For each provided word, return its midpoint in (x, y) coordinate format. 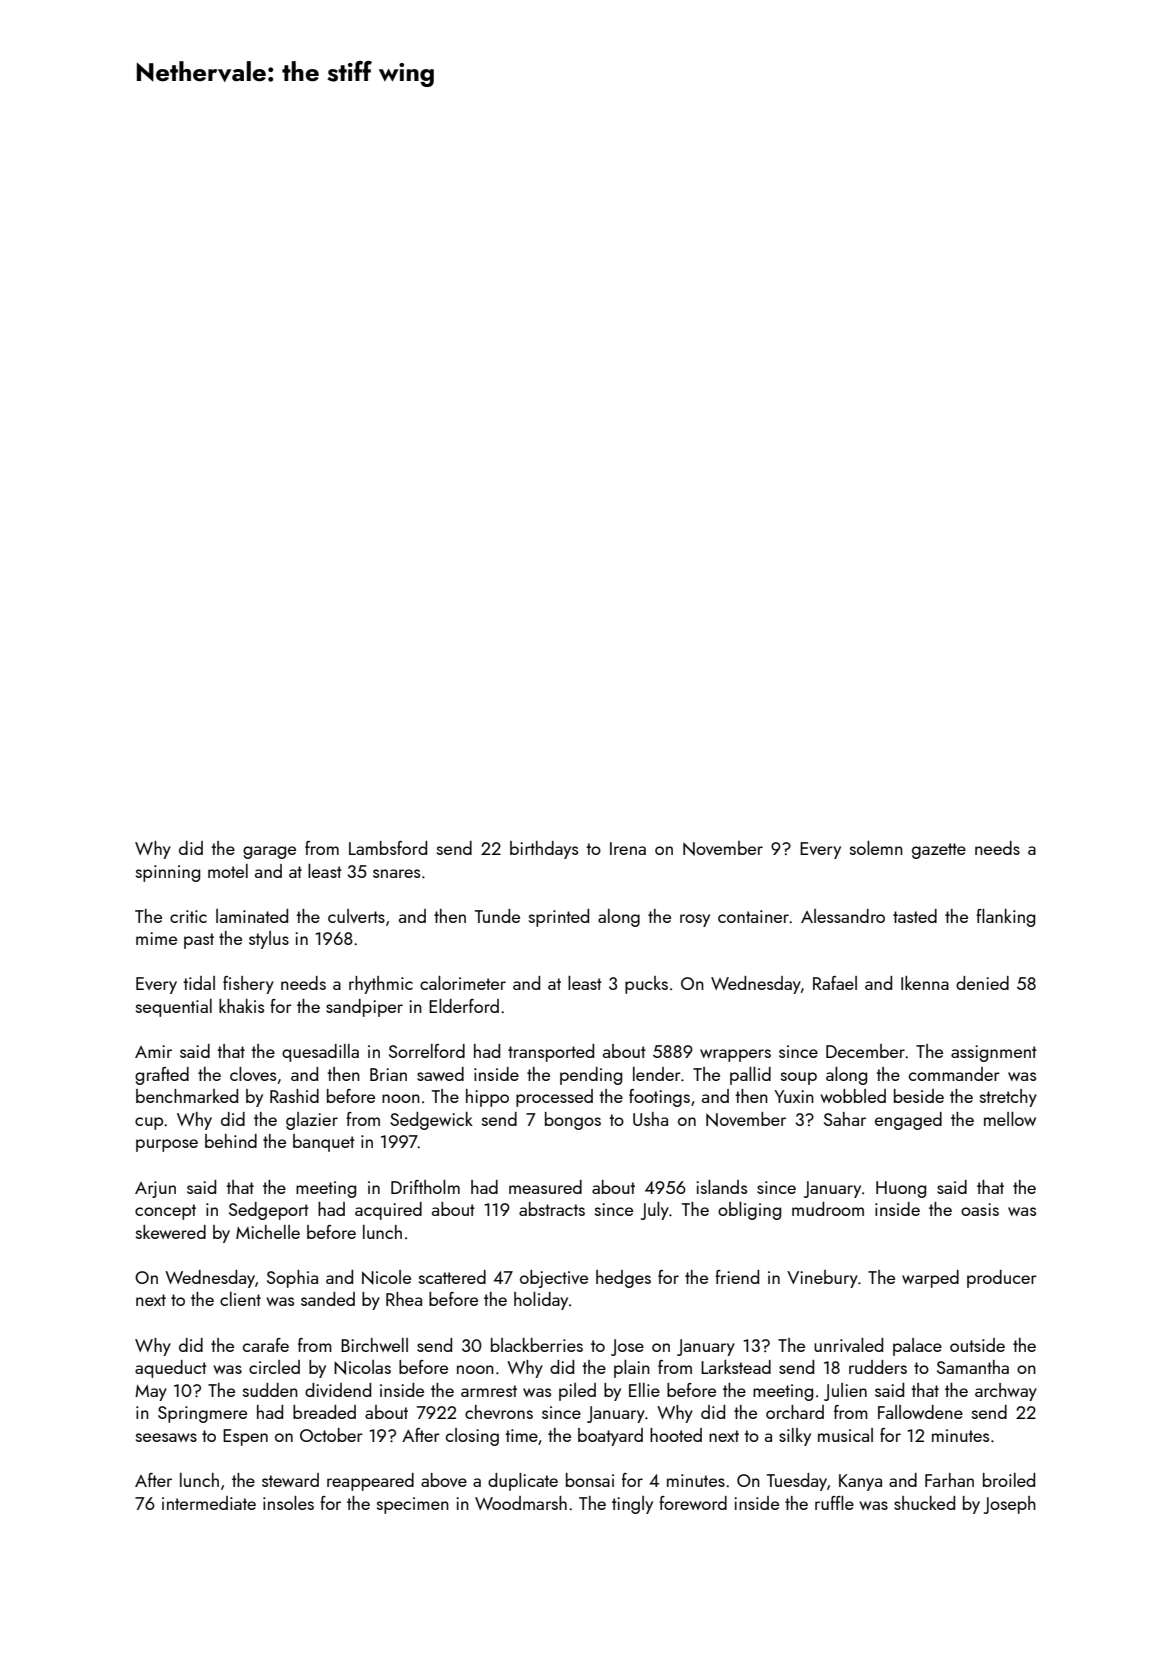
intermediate (209, 1503)
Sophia (292, 1279)
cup (149, 1123)
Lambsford (388, 848)
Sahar (845, 1119)
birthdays (544, 850)
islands (721, 1187)
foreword (693, 1503)
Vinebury (822, 1279)
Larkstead (736, 1367)
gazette (939, 851)
